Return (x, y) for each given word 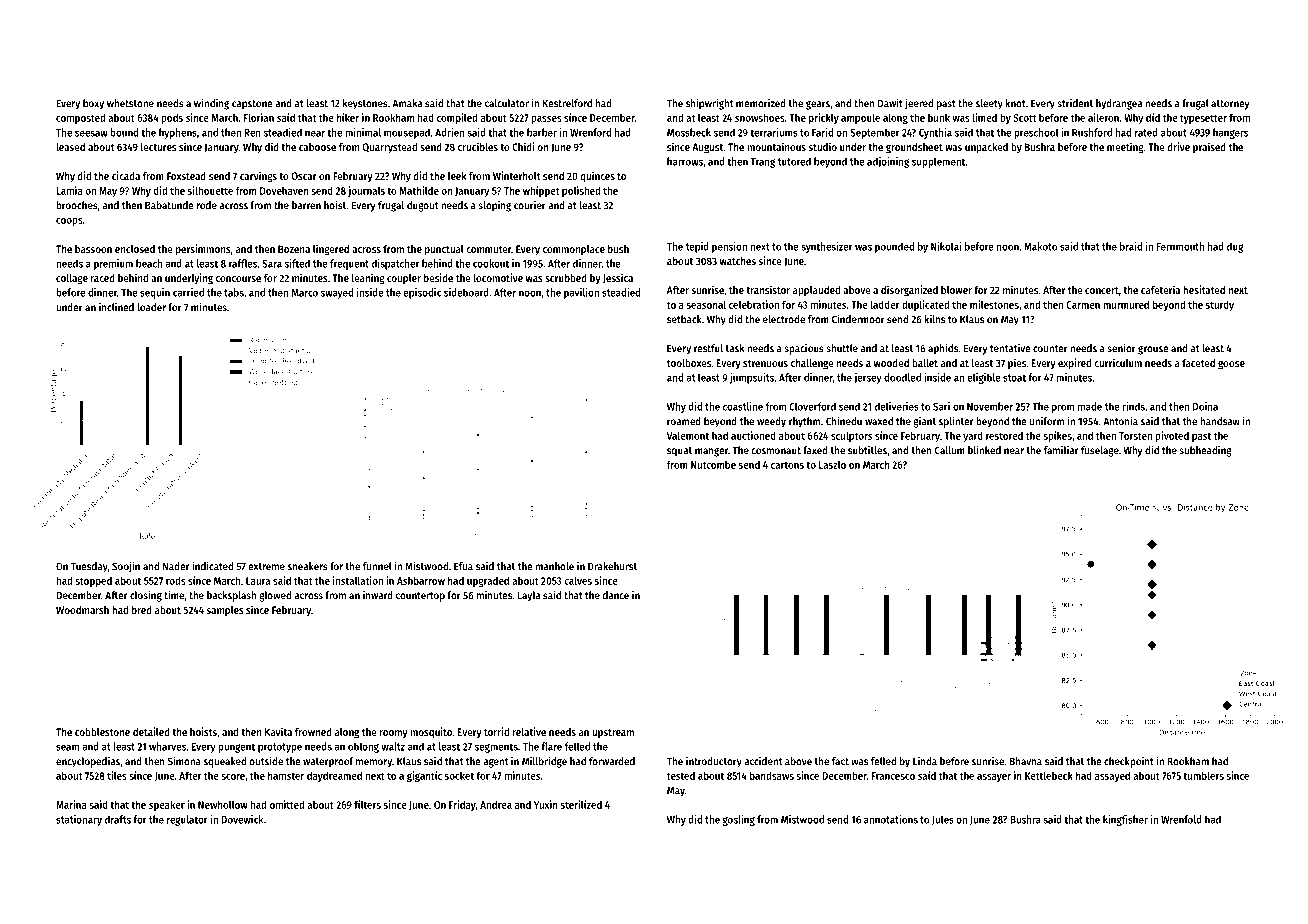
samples (225, 611)
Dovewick (242, 819)
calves (578, 580)
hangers (1230, 133)
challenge (812, 364)
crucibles (478, 146)
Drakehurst (612, 566)
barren (306, 205)
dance (616, 595)
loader (151, 307)
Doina (1205, 406)
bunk (939, 117)
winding (211, 104)
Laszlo (832, 464)
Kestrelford (567, 103)
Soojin (126, 567)
